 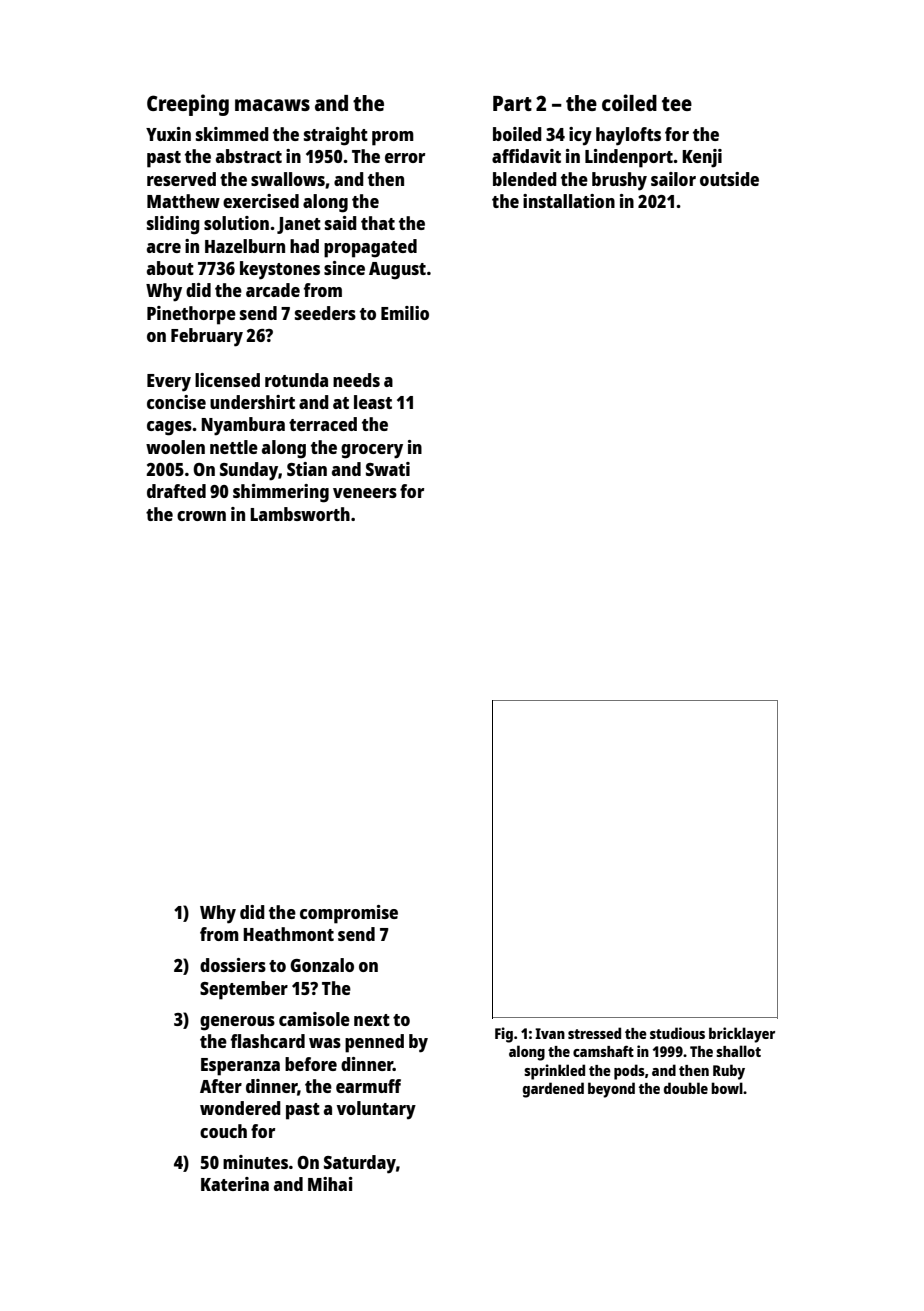 What do you see at coordinates (388, 469) in the image?
I see `Swati` at bounding box center [388, 469].
